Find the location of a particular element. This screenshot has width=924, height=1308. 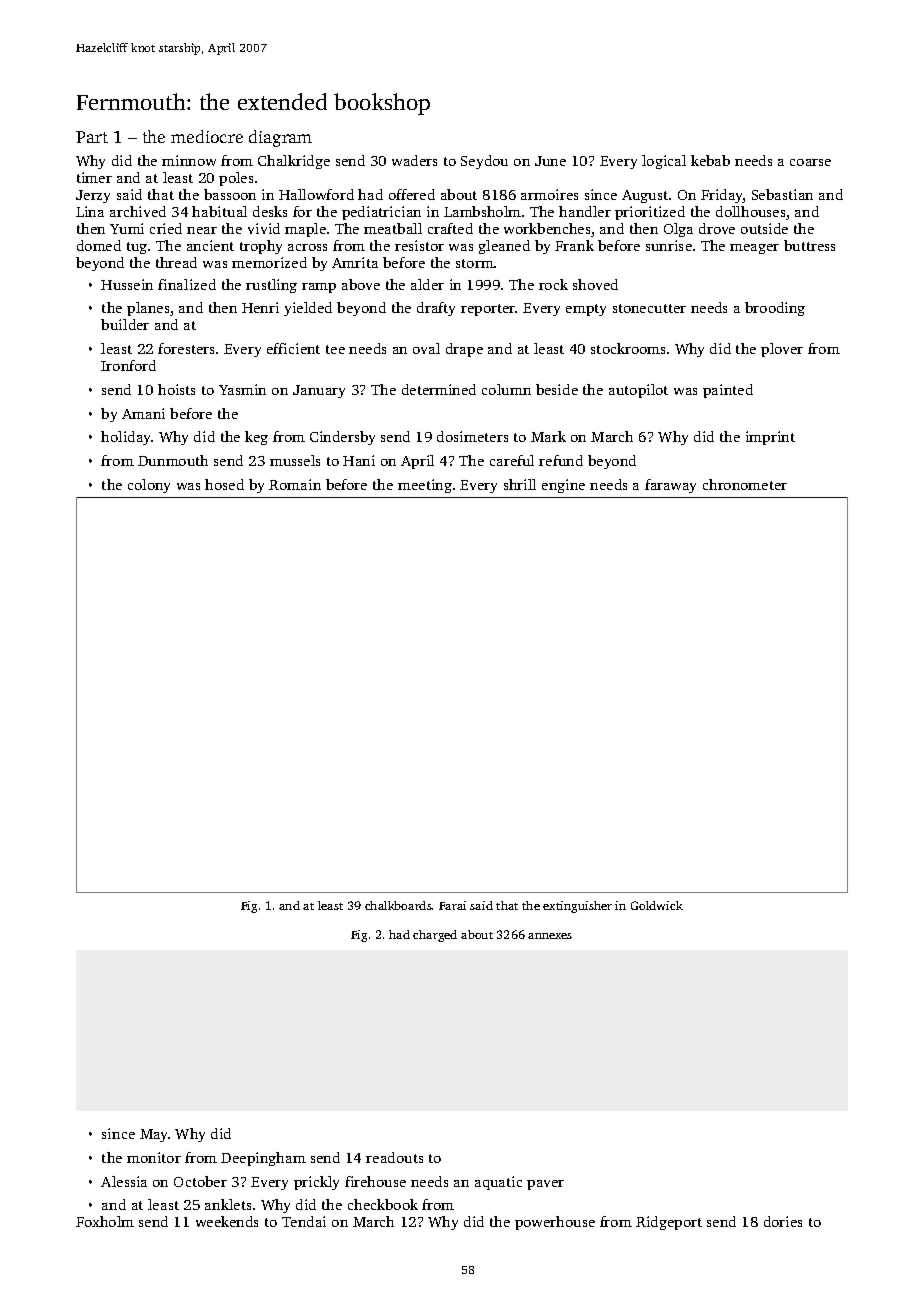

weekends is located at coordinates (227, 1221).
